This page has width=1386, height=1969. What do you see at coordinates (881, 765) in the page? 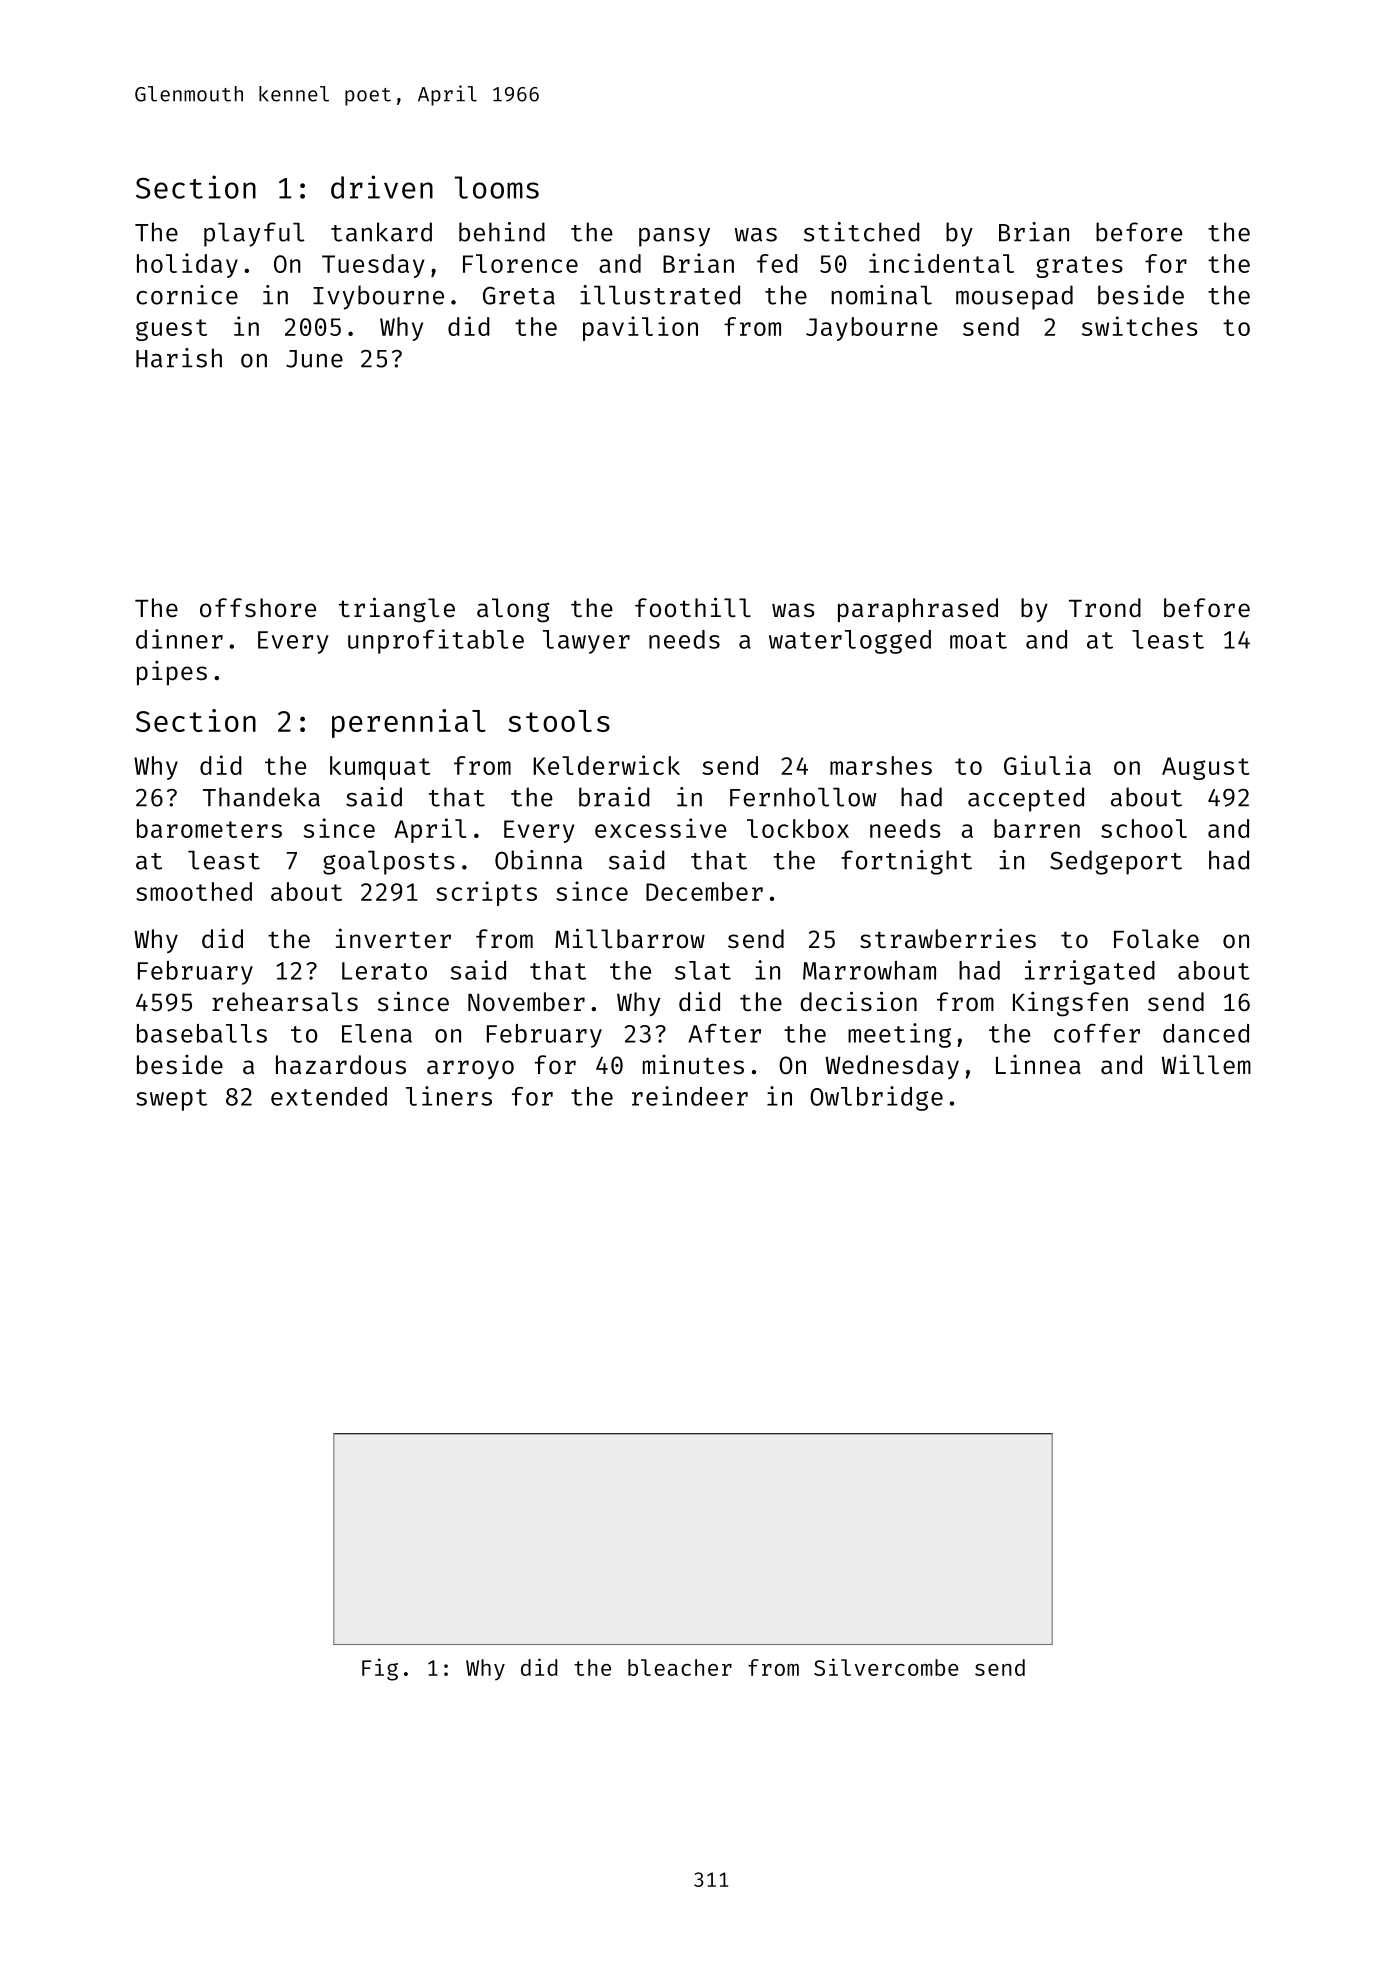
I see `marshes` at bounding box center [881, 765].
